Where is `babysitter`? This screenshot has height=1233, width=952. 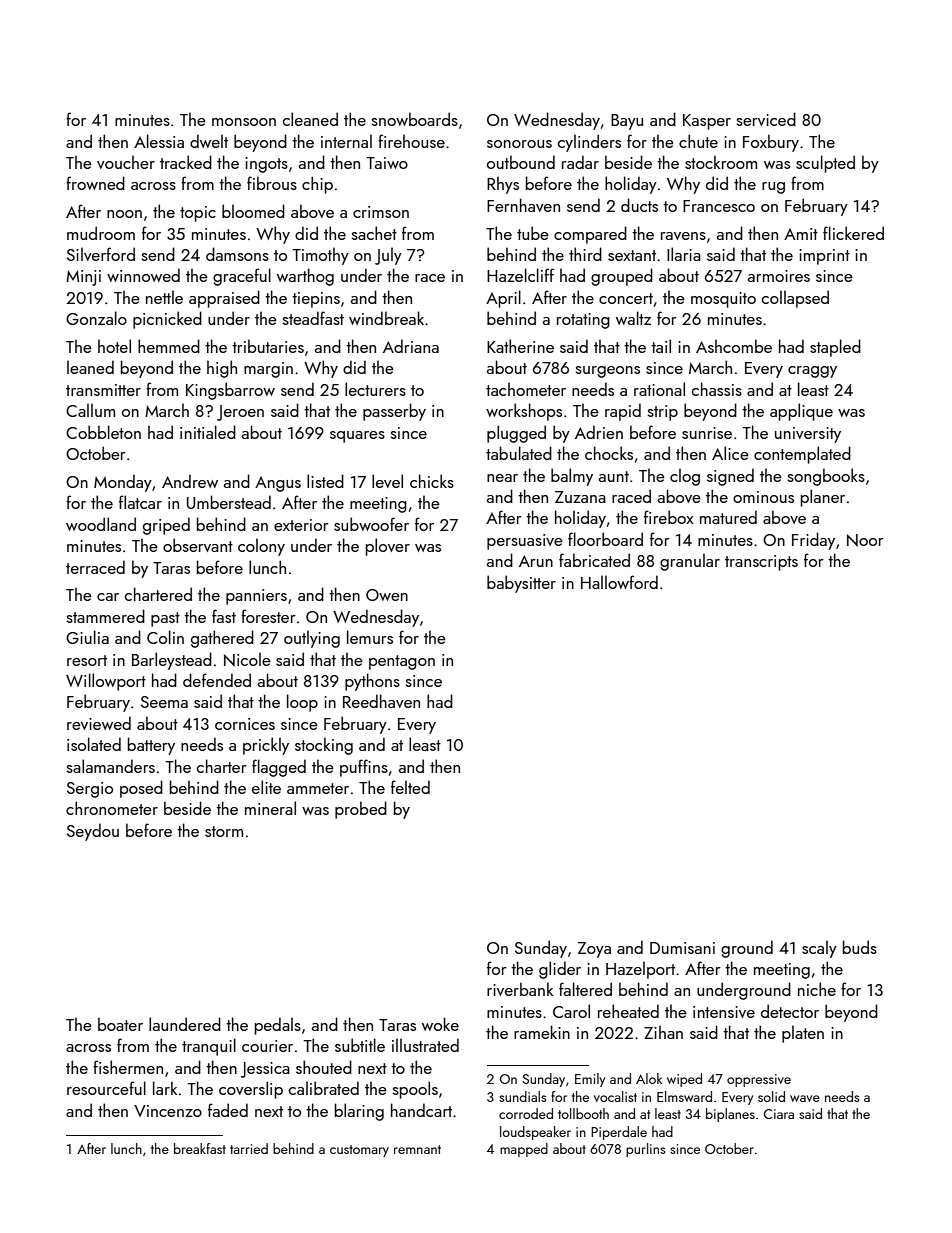
babysitter is located at coordinates (521, 584).
